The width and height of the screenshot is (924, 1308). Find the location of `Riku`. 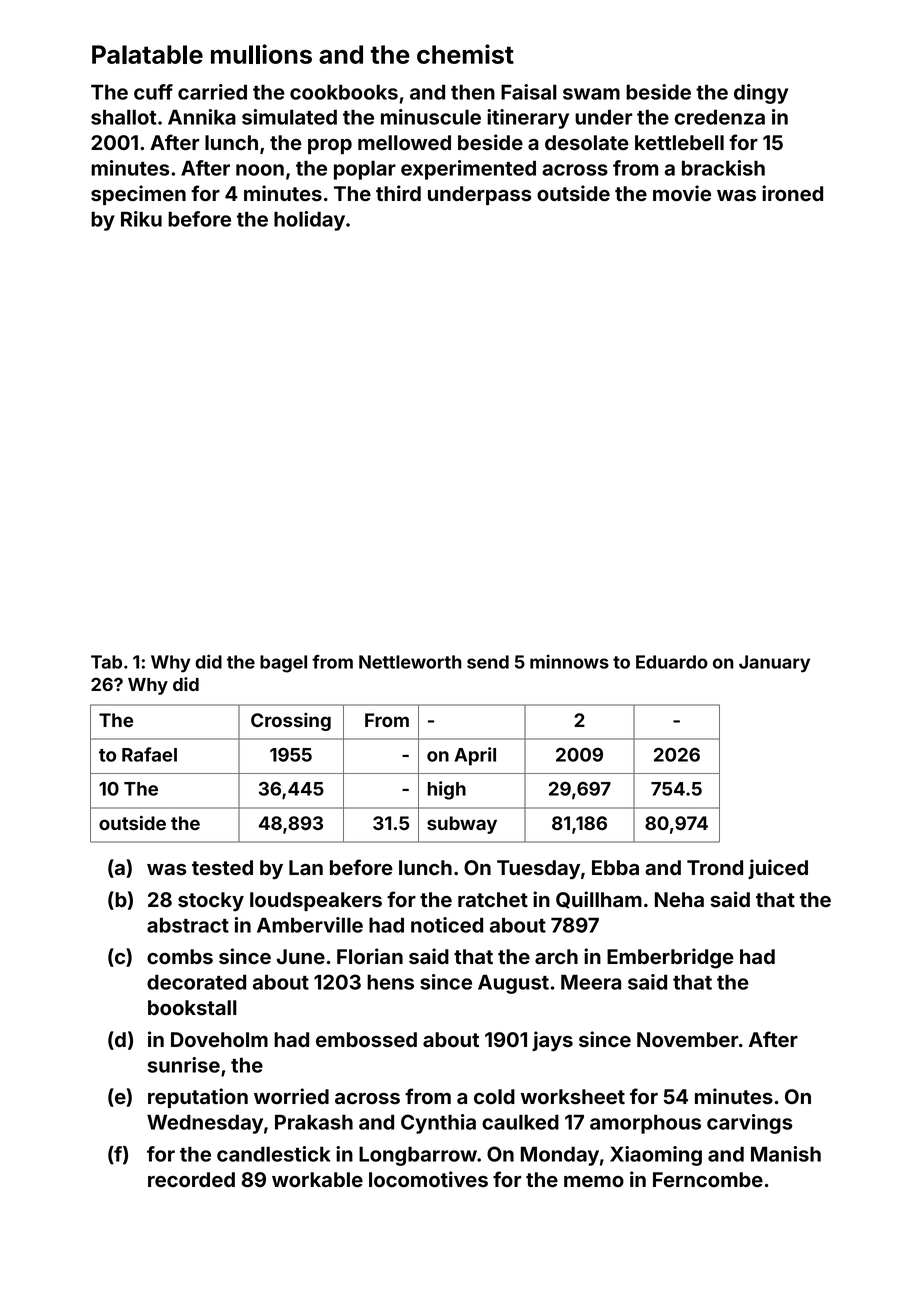

Riku is located at coordinates (141, 219).
